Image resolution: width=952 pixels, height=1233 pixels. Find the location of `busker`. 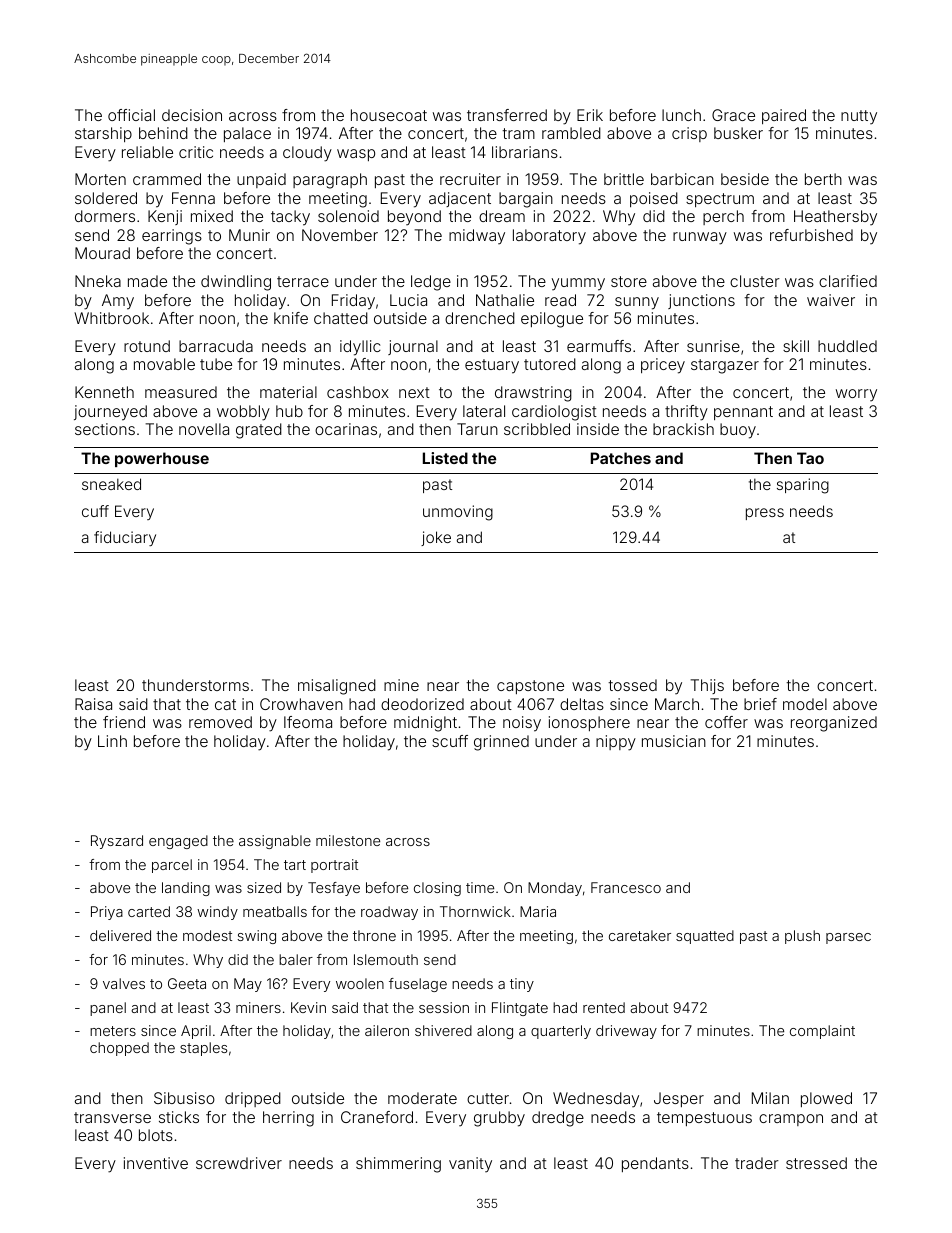

busker is located at coordinates (738, 133).
